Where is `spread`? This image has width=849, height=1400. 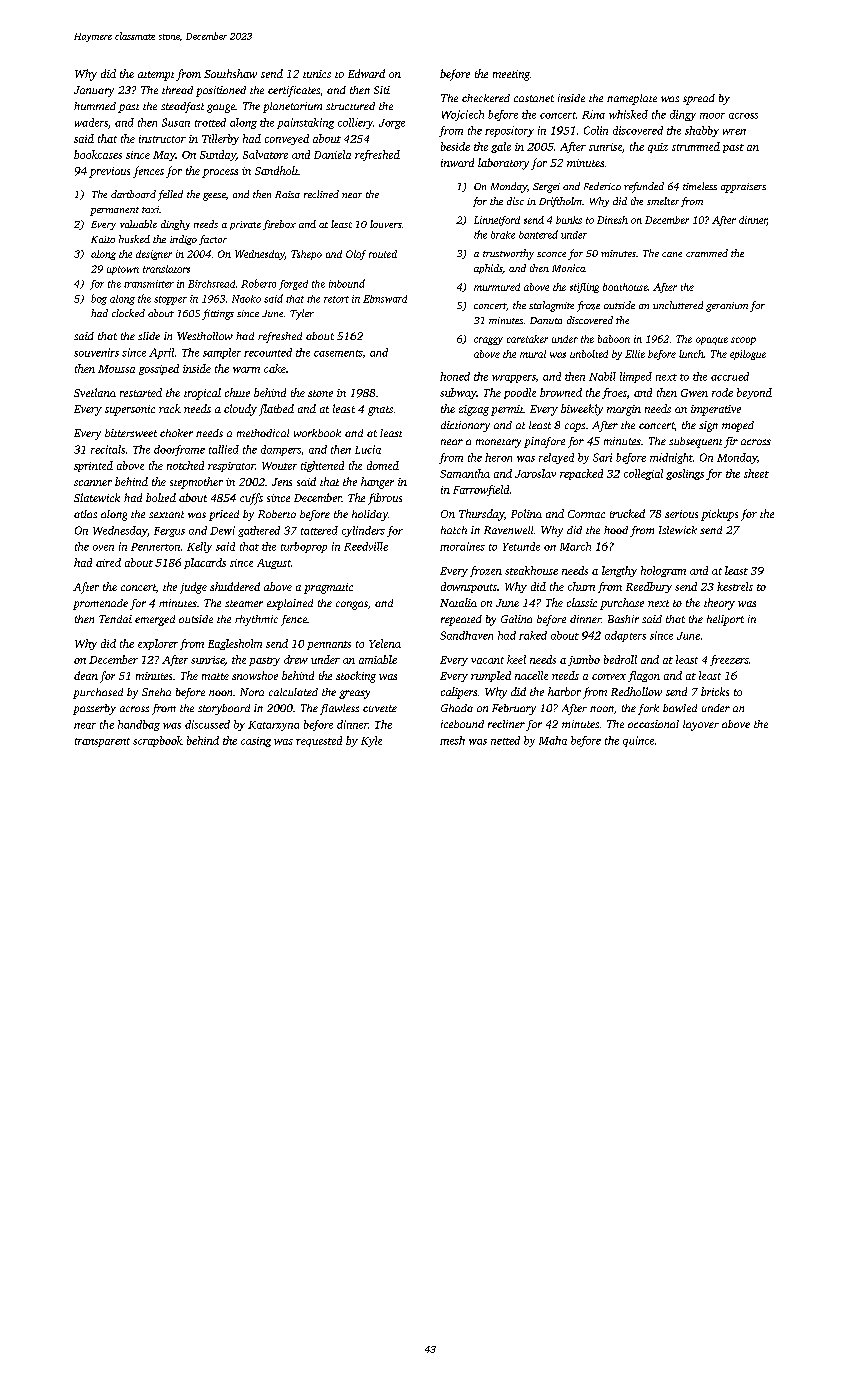
spread is located at coordinates (699, 99).
